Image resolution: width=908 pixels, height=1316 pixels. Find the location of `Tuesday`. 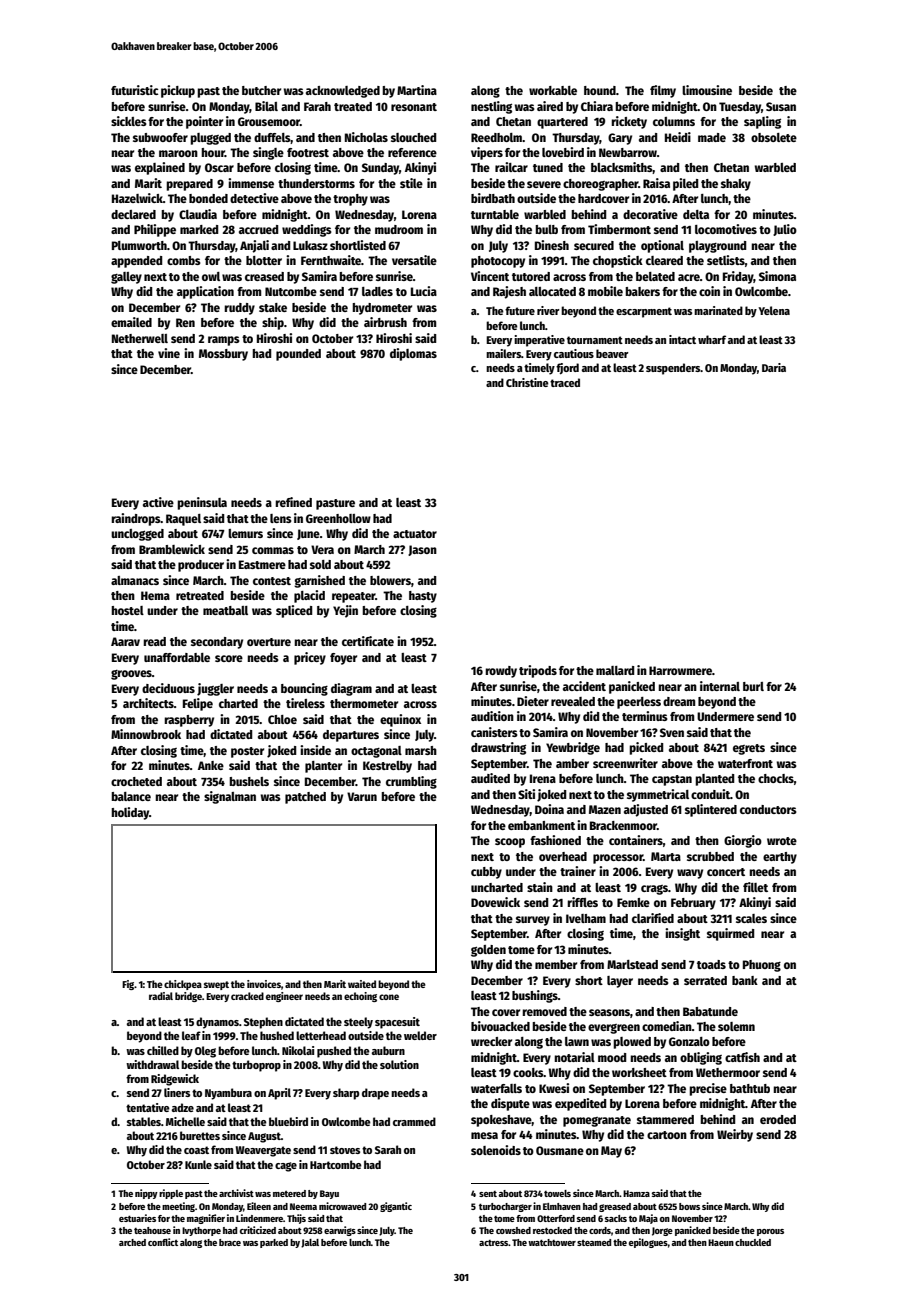

Tuesday is located at coordinates (740, 108).
